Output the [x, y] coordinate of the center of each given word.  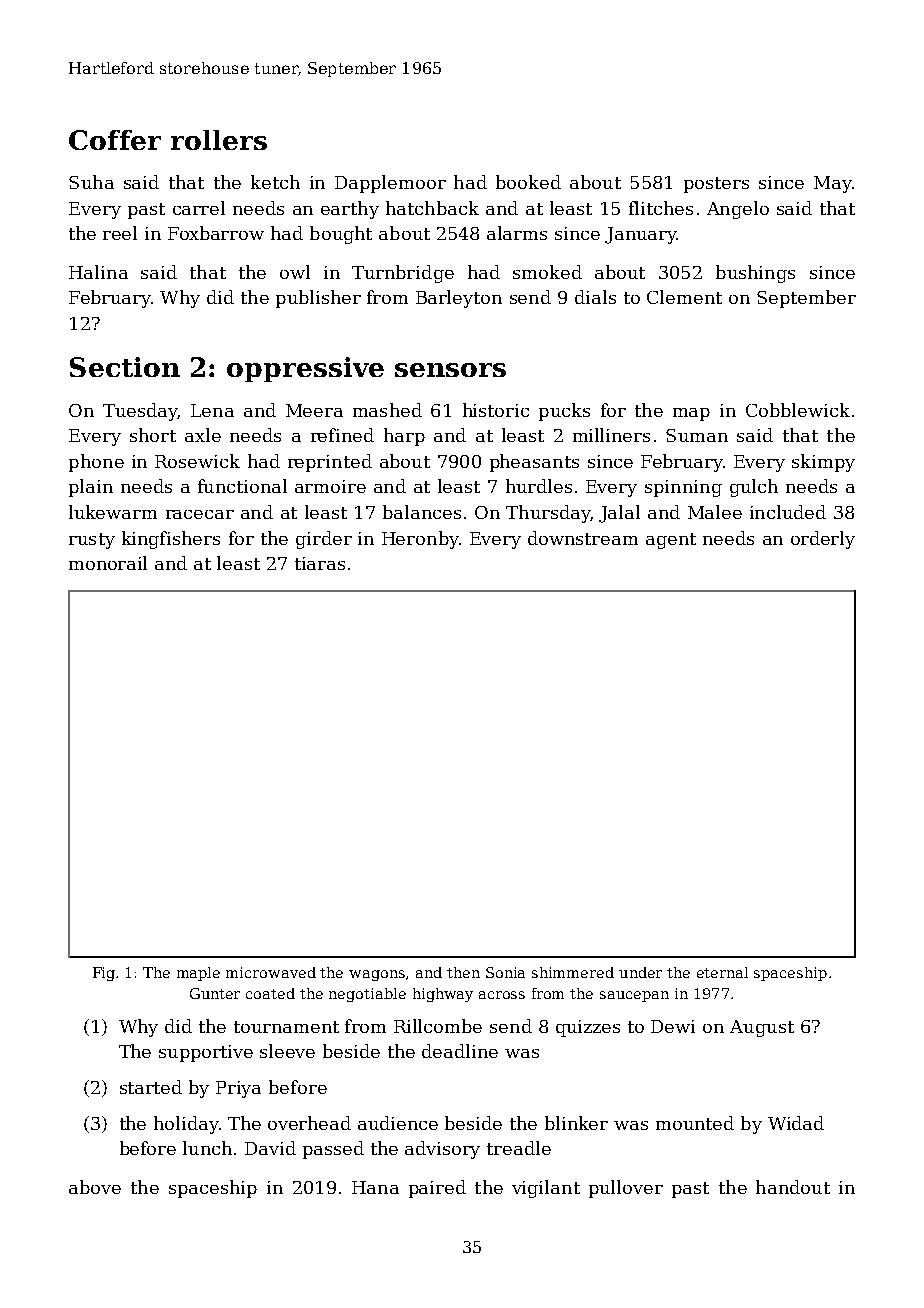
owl [295, 272]
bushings [755, 274]
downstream [583, 538]
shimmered [573, 972]
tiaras [320, 563]
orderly [823, 540]
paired [437, 1189]
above [95, 1187]
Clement [684, 297]
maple [198, 974]
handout [793, 1187]
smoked [547, 272]
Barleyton [459, 299]
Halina [98, 272]
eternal [722, 972]
